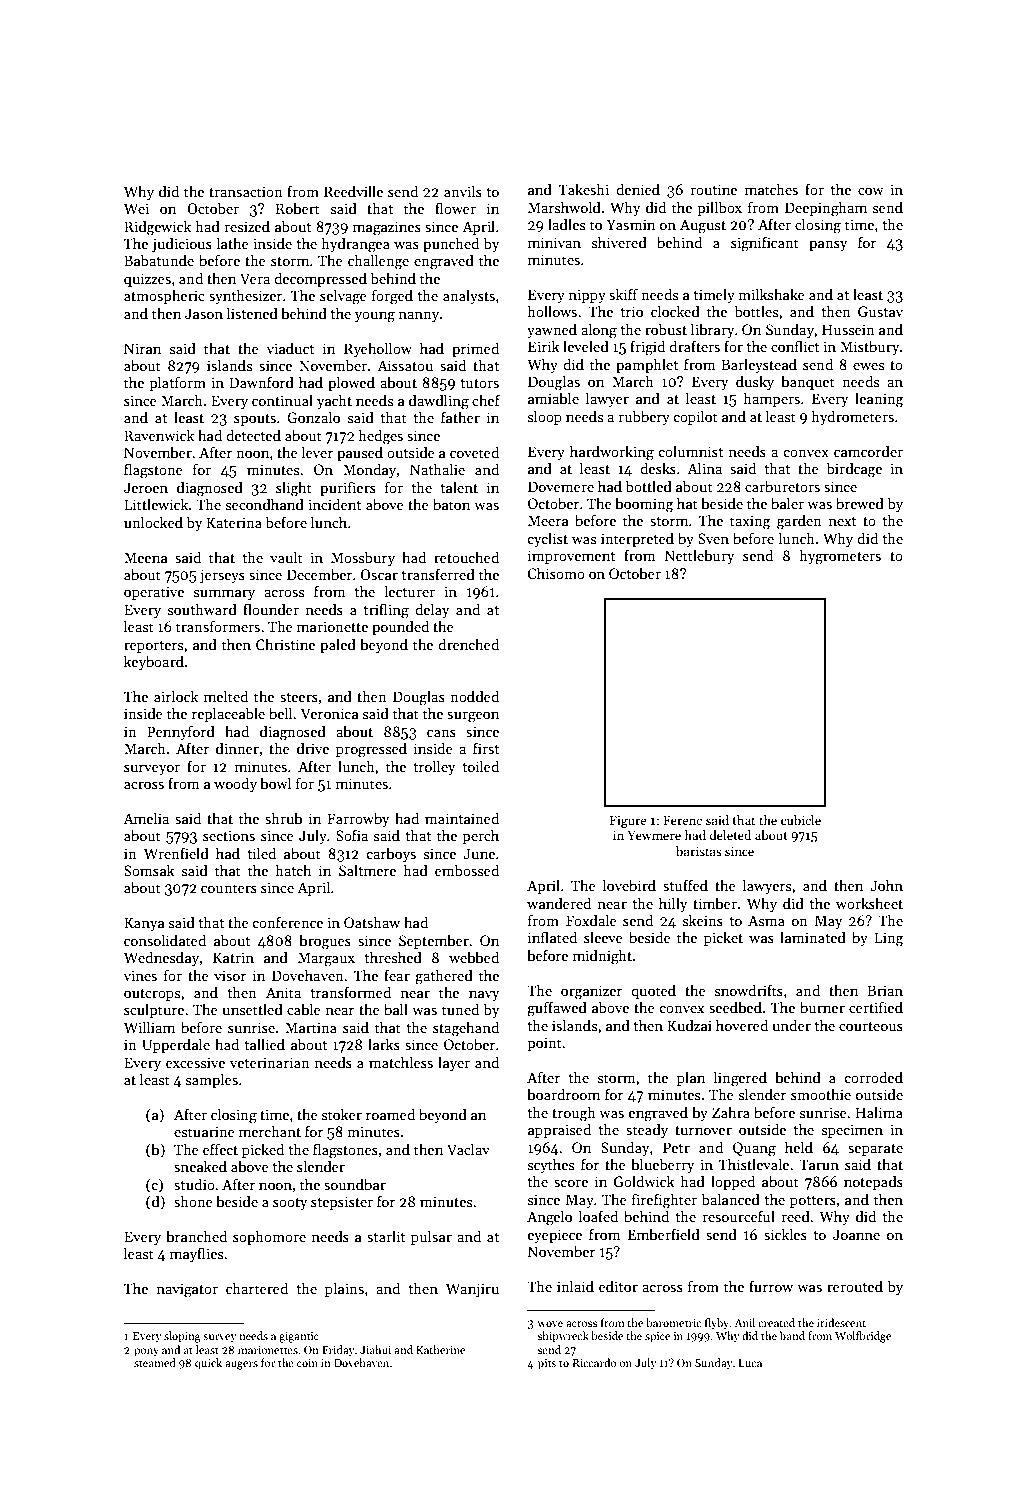  What do you see at coordinates (871, 1026) in the screenshot?
I see `courteous` at bounding box center [871, 1026].
